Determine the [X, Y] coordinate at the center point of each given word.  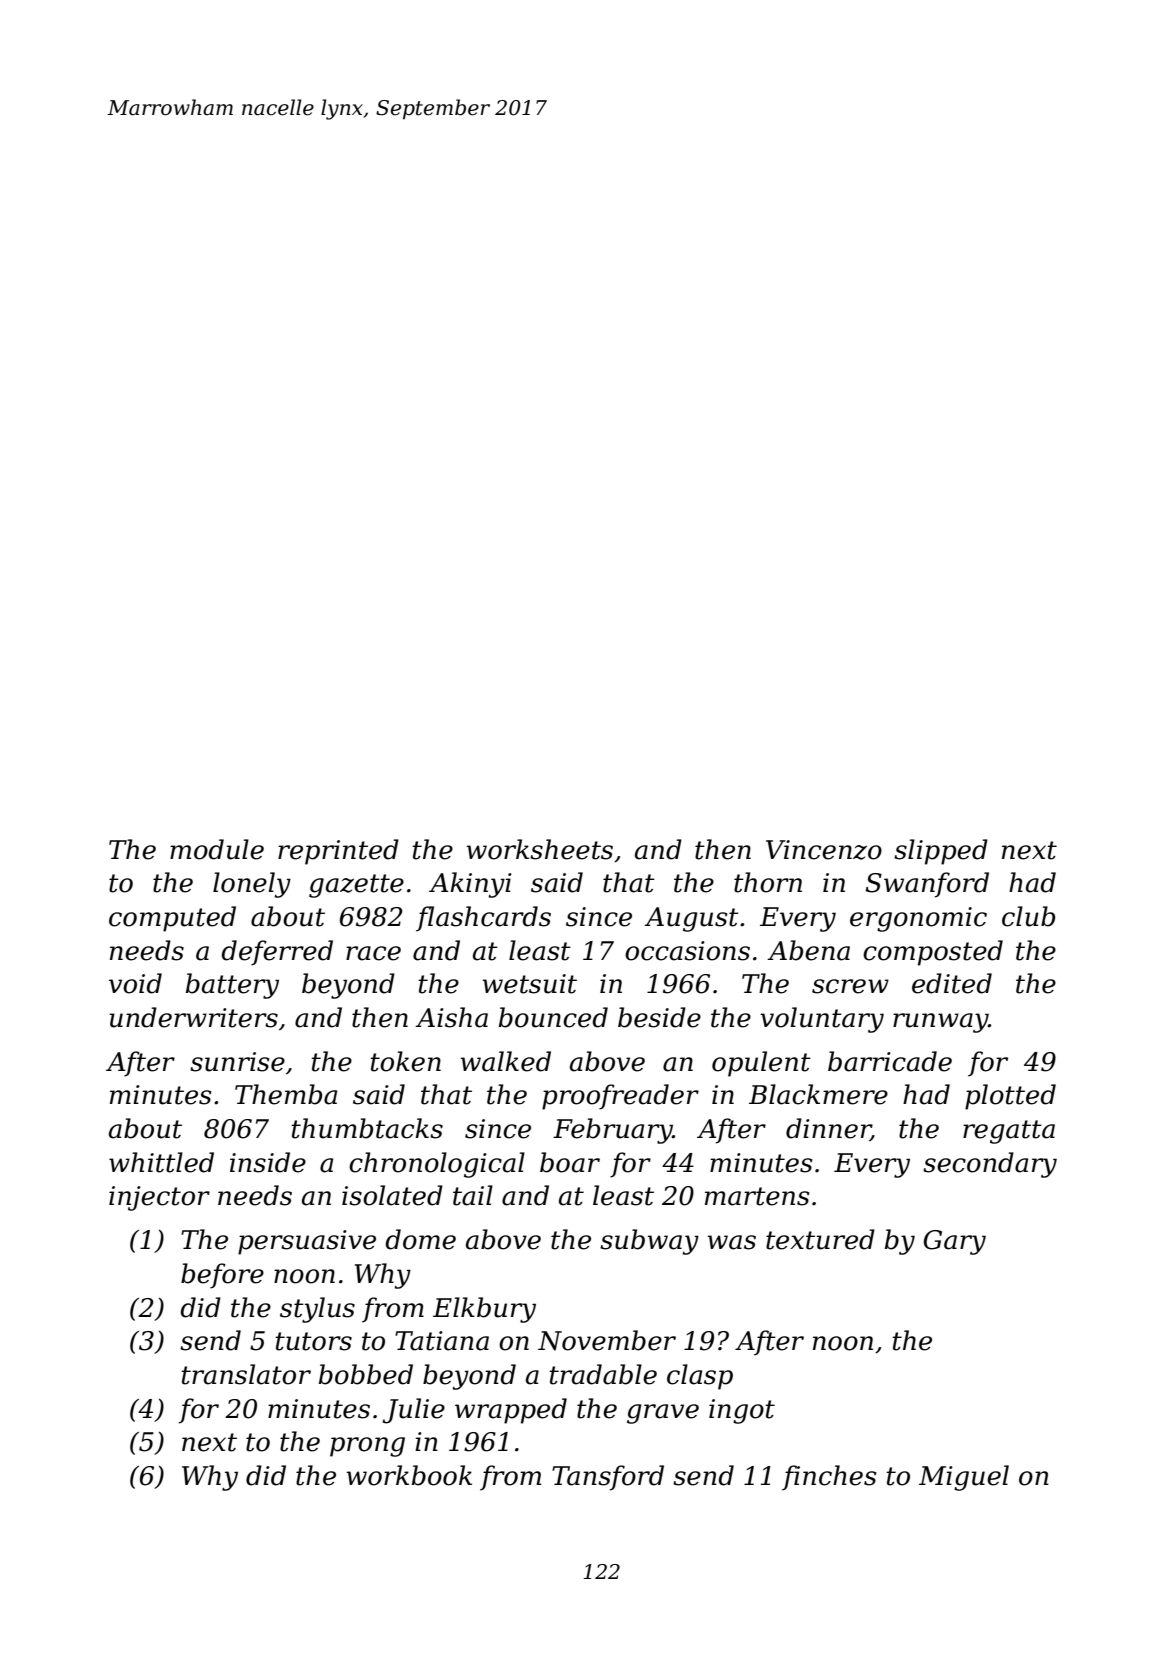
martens [757, 1196]
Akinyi [470, 885]
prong [367, 1447]
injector [159, 1198]
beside [659, 1017]
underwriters [193, 1017]
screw [850, 986]
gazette [356, 886]
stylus [317, 1310]
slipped [941, 852]
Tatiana [442, 1341]
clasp [700, 1377]
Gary [955, 1242]
